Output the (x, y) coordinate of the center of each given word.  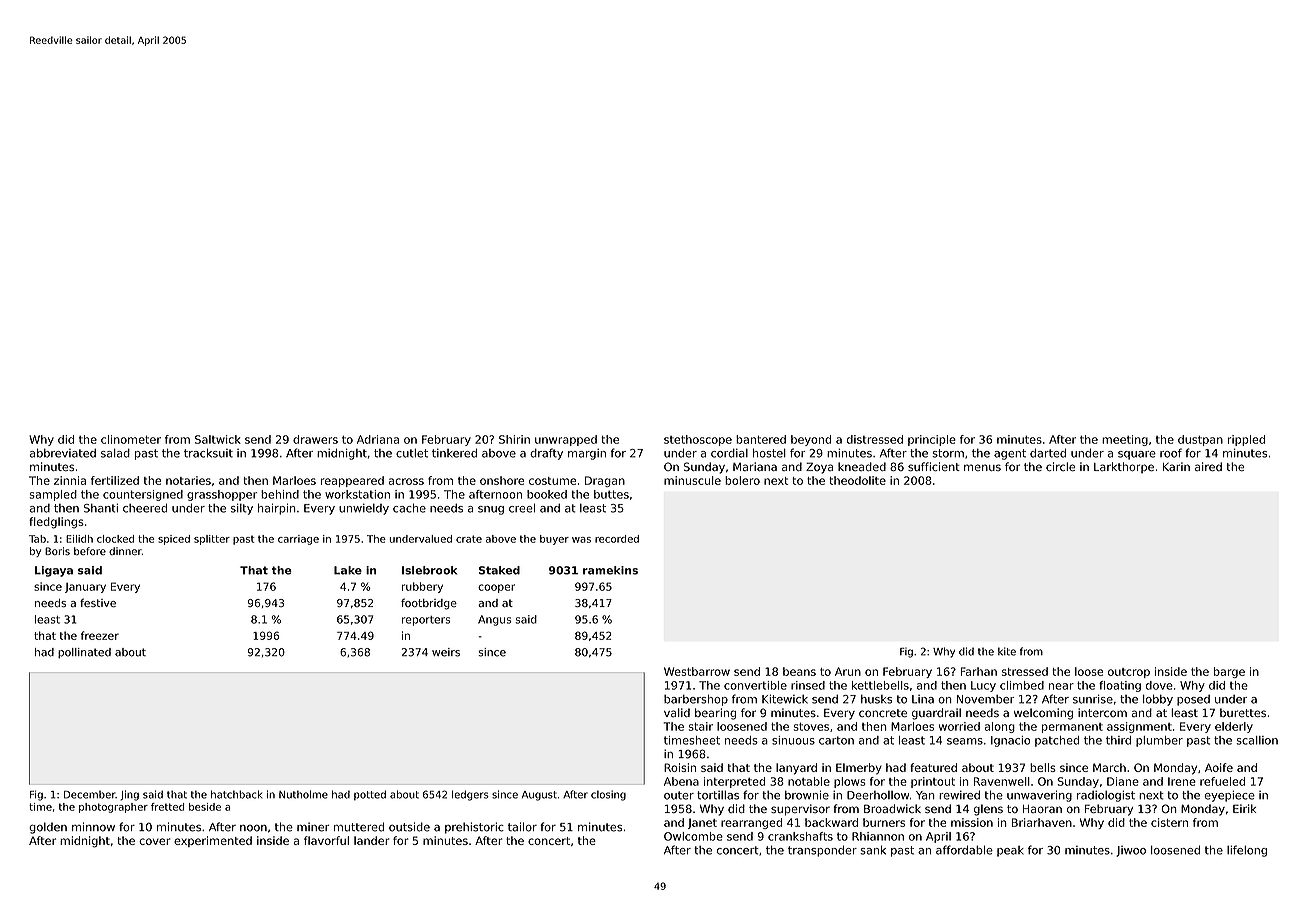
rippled (1246, 440)
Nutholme (303, 794)
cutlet (412, 453)
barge (1229, 672)
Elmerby (859, 769)
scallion (1257, 740)
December (90, 795)
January (85, 588)
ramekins (610, 570)
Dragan (605, 481)
